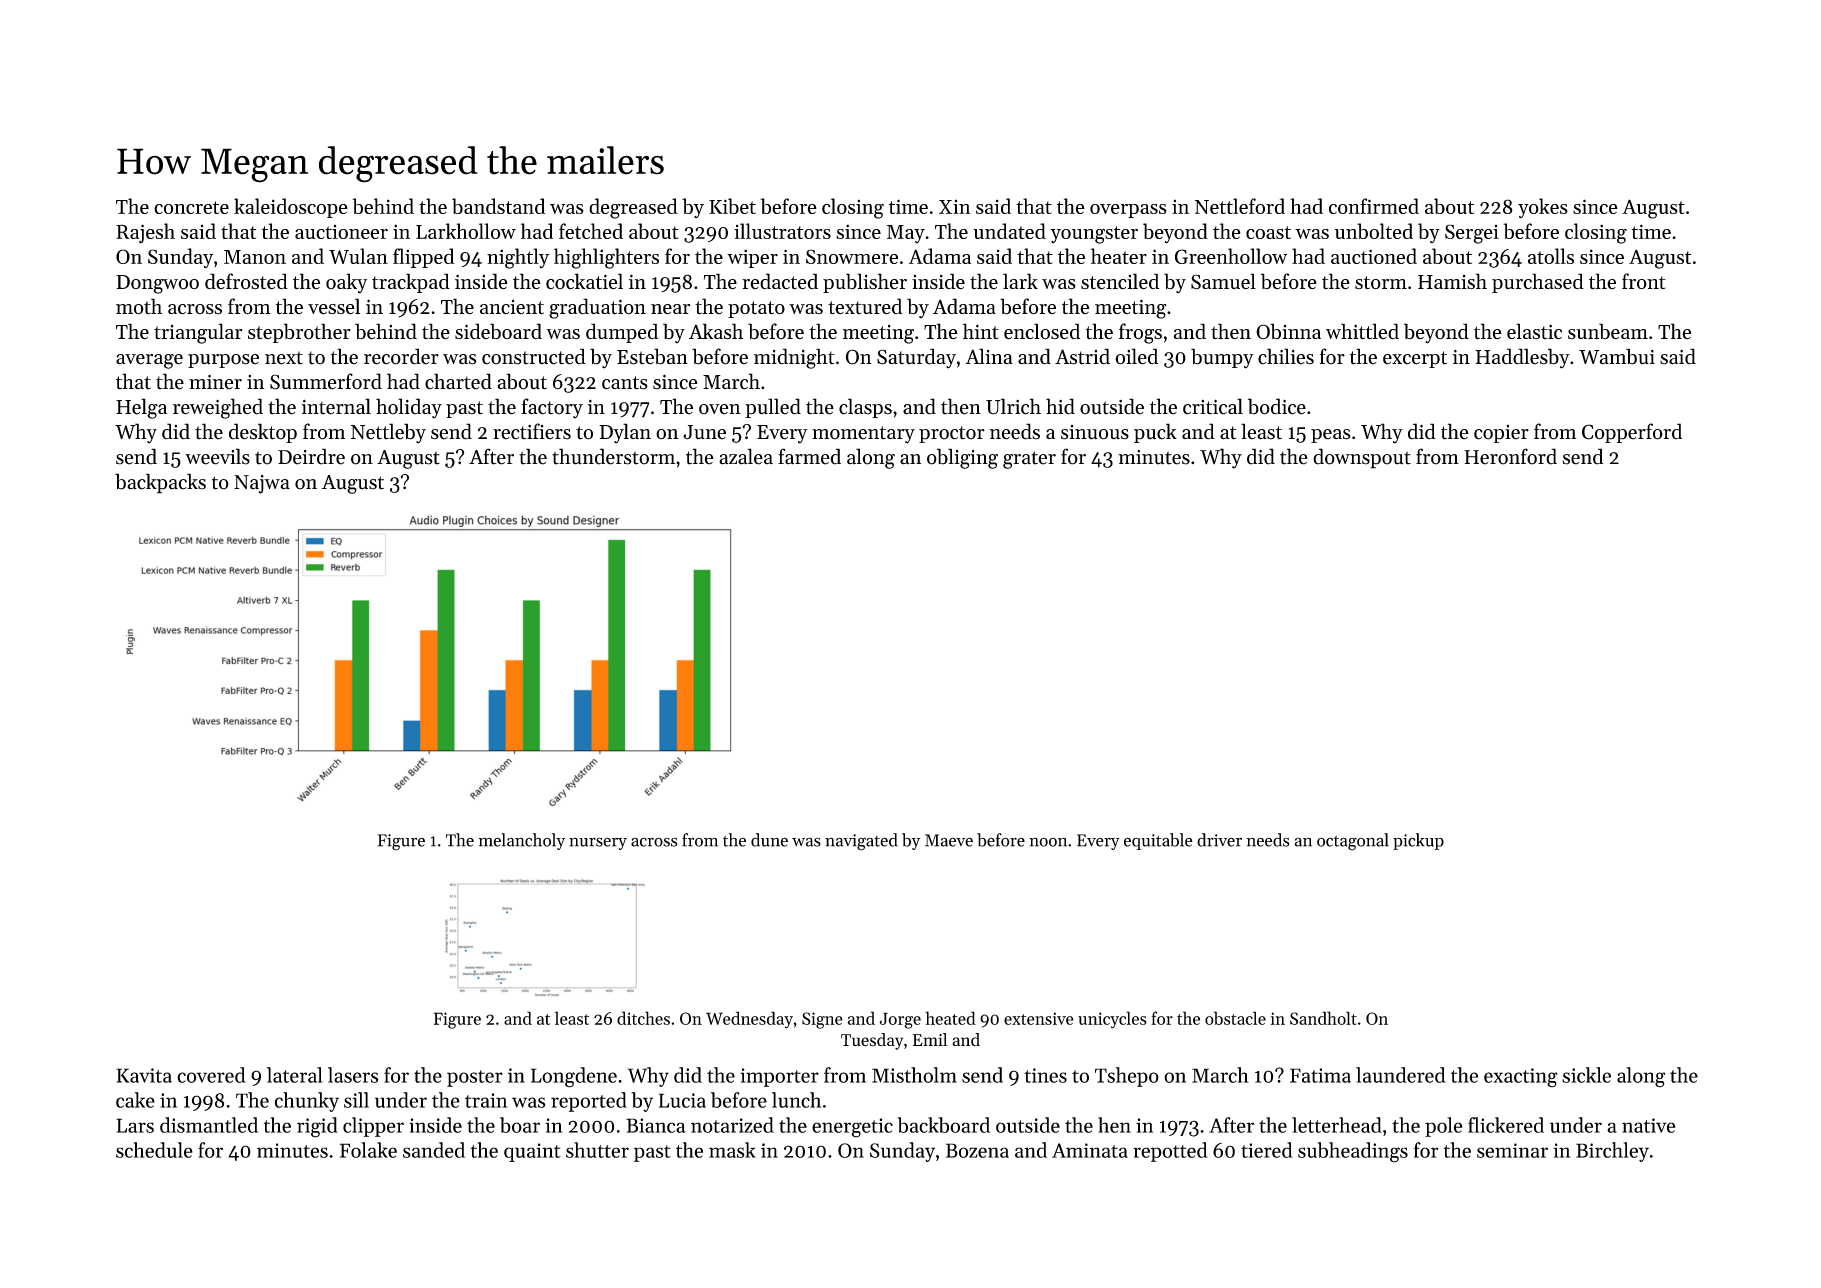 This image has width=1821, height=1288. Describe the element at coordinates (522, 841) in the image. I see `melancholy` at that location.
